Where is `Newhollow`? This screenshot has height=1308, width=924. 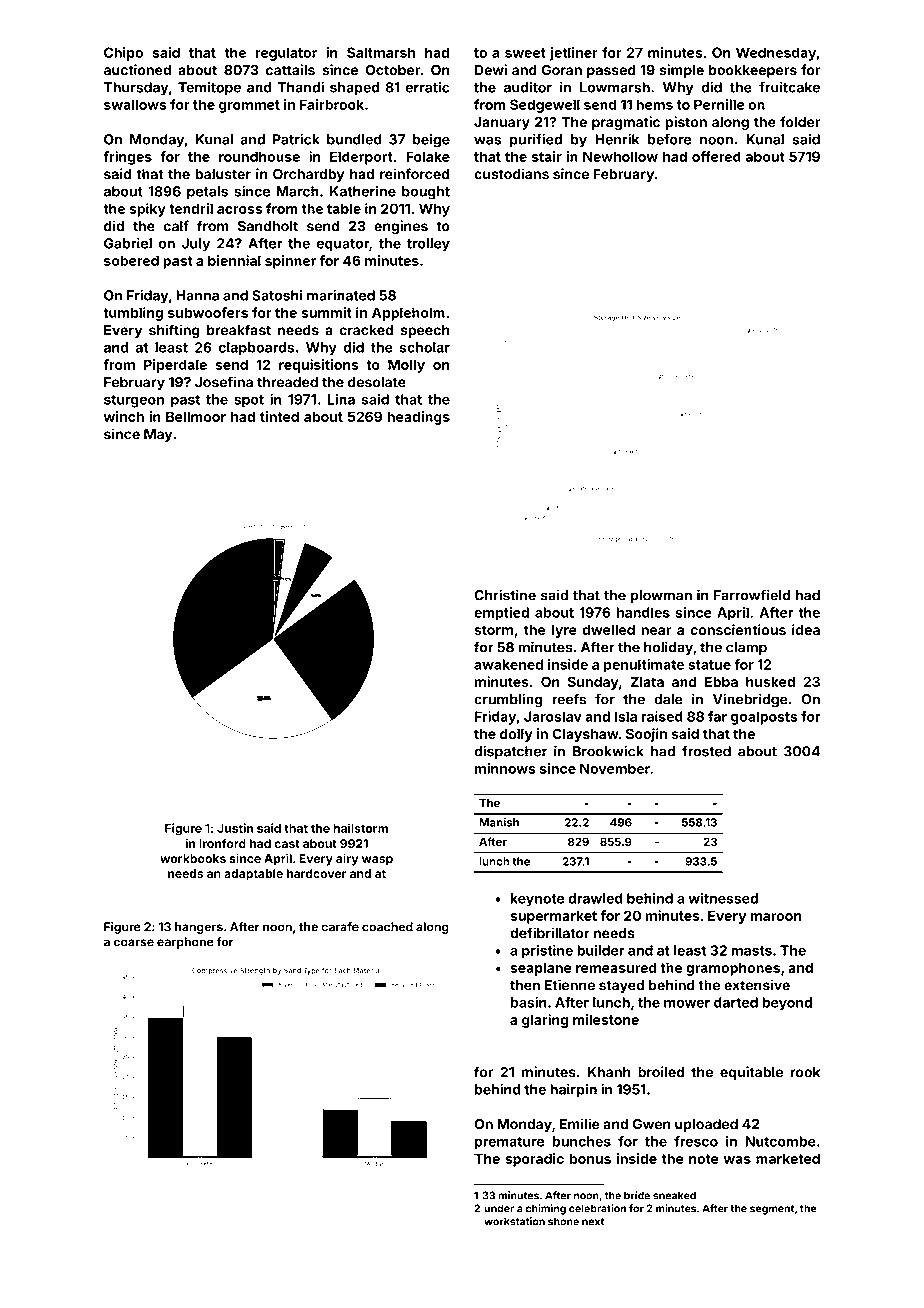
Newhollow is located at coordinates (620, 156).
